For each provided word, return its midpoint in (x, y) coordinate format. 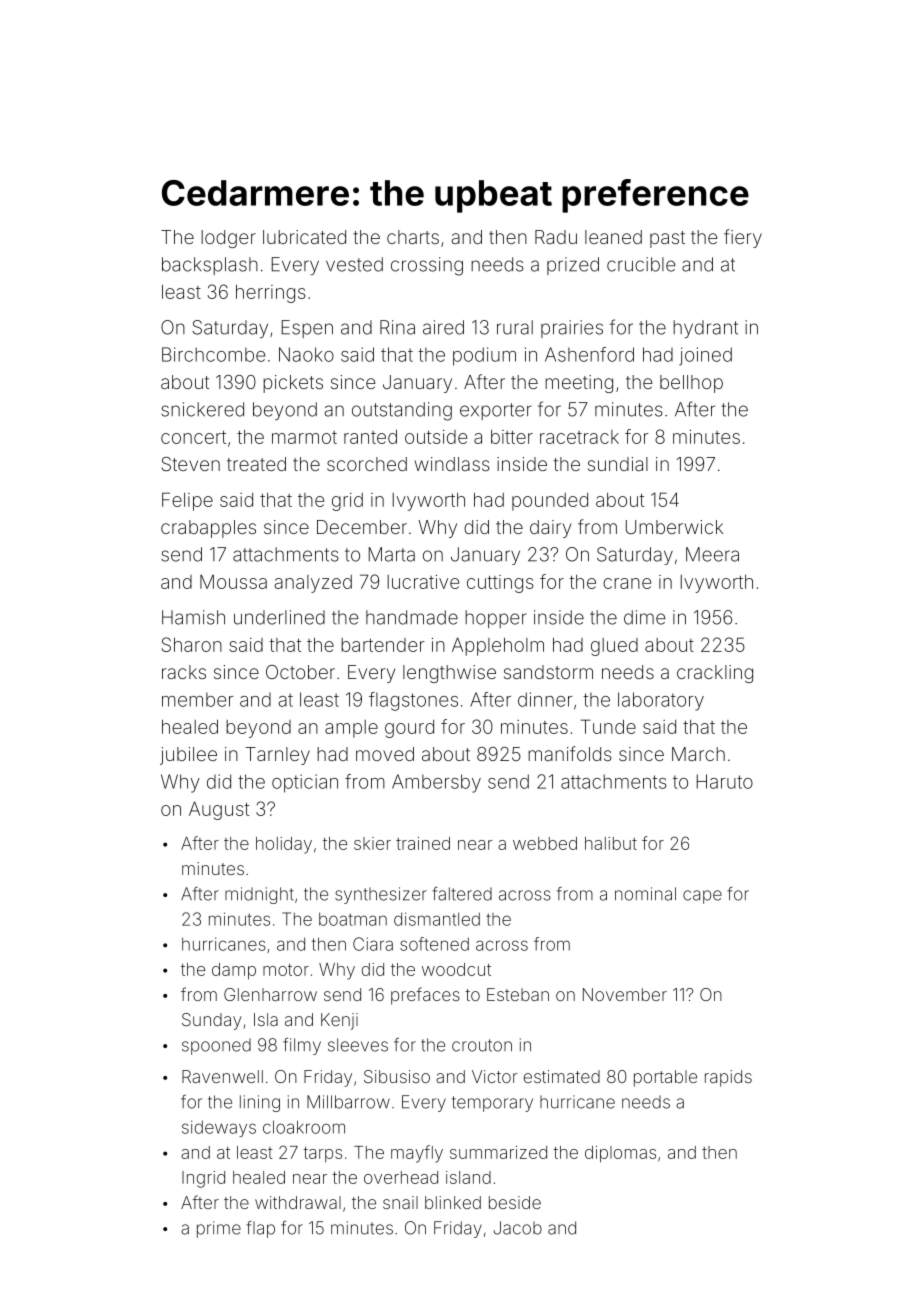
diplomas (620, 1154)
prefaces (425, 996)
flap (260, 1229)
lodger (228, 239)
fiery (743, 238)
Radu (556, 237)
